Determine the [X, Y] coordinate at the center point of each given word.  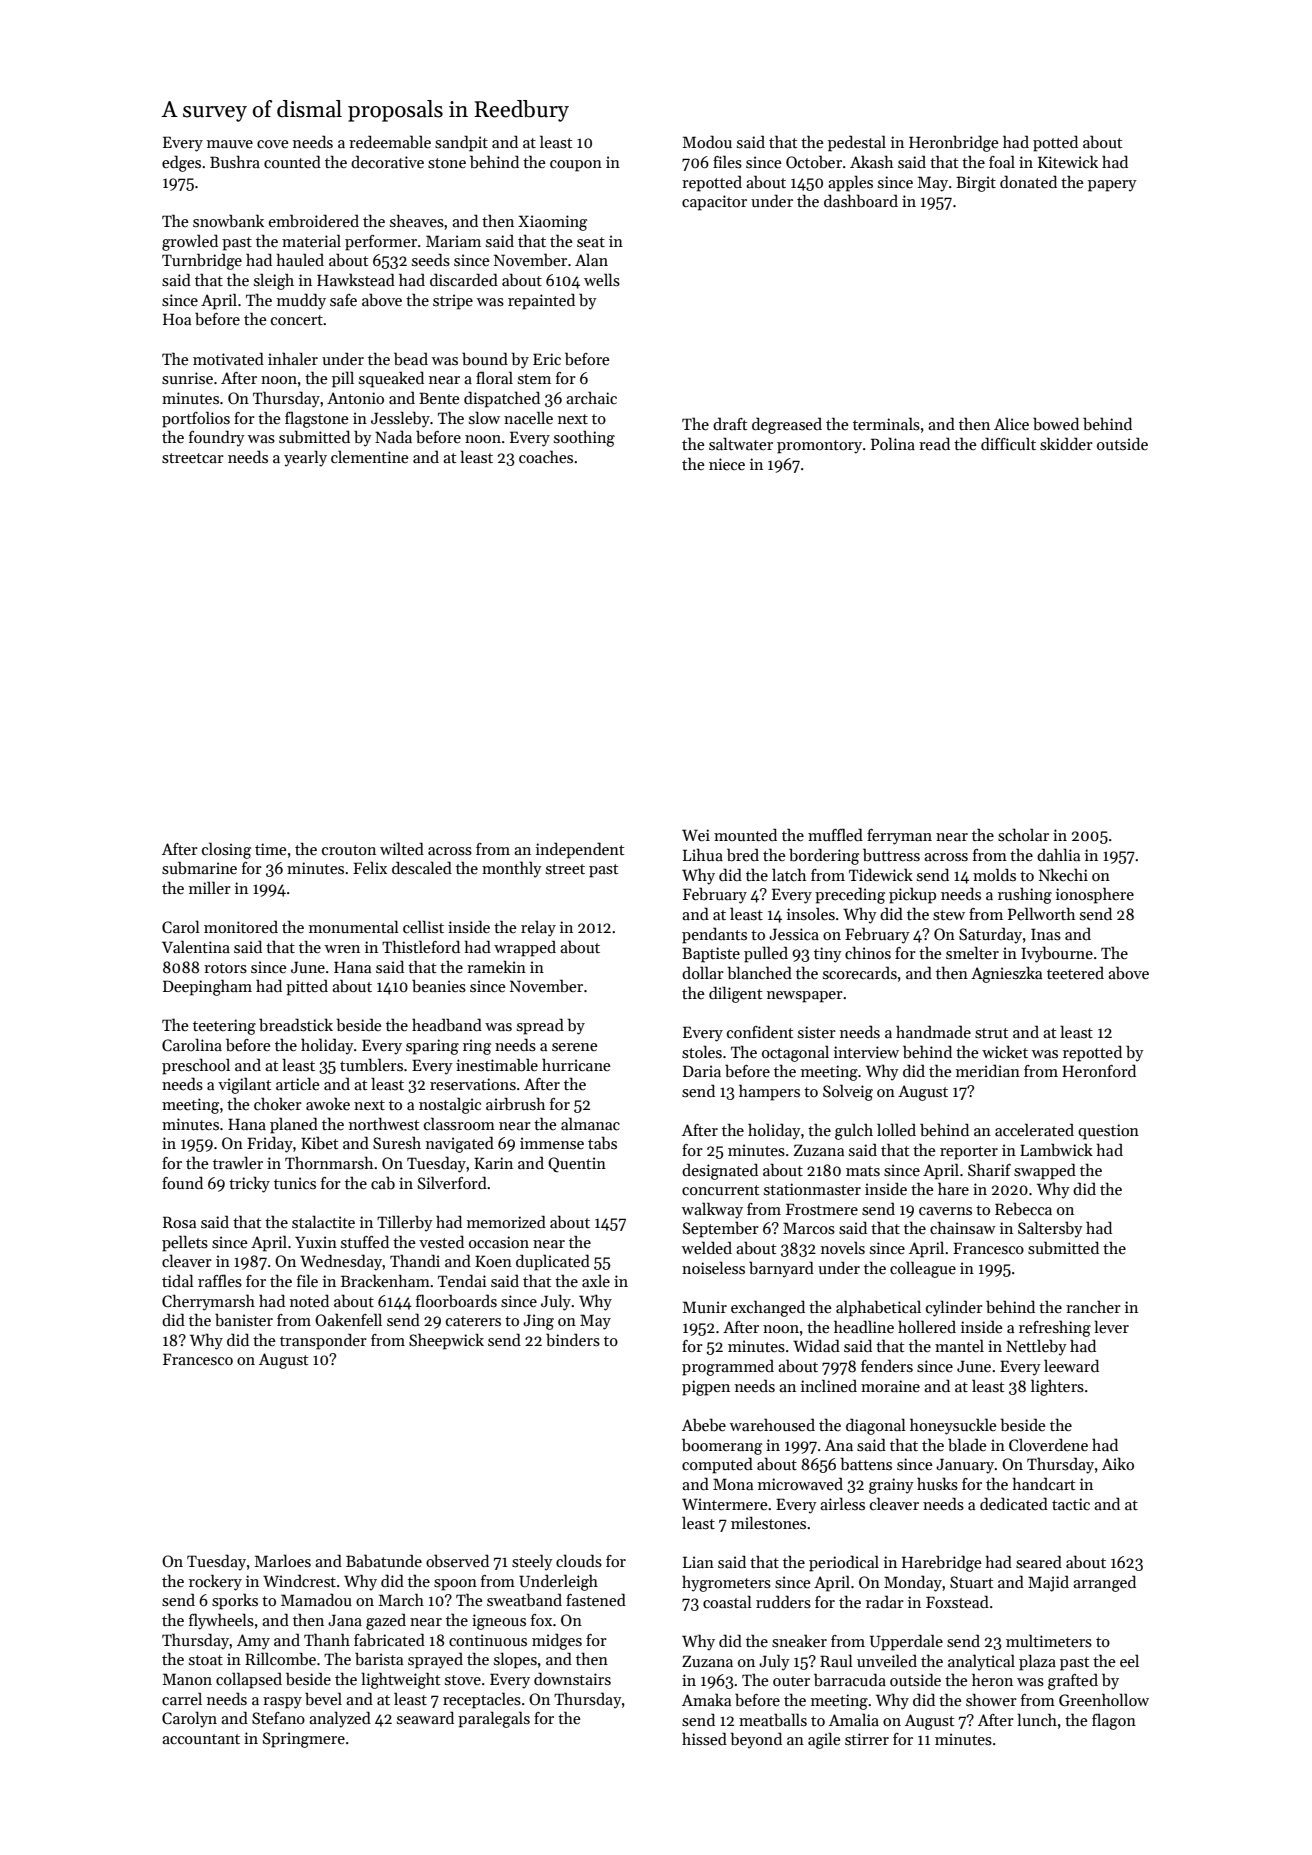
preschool [196, 1066]
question [1108, 1132]
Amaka [706, 1699]
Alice [1011, 423]
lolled [896, 1129]
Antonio [355, 398]
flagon [1114, 1721]
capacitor [714, 203]
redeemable [390, 142]
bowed [1056, 423]
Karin [493, 1163]
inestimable [497, 1065]
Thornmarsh [329, 1162]
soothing [584, 438]
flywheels [221, 1621]
